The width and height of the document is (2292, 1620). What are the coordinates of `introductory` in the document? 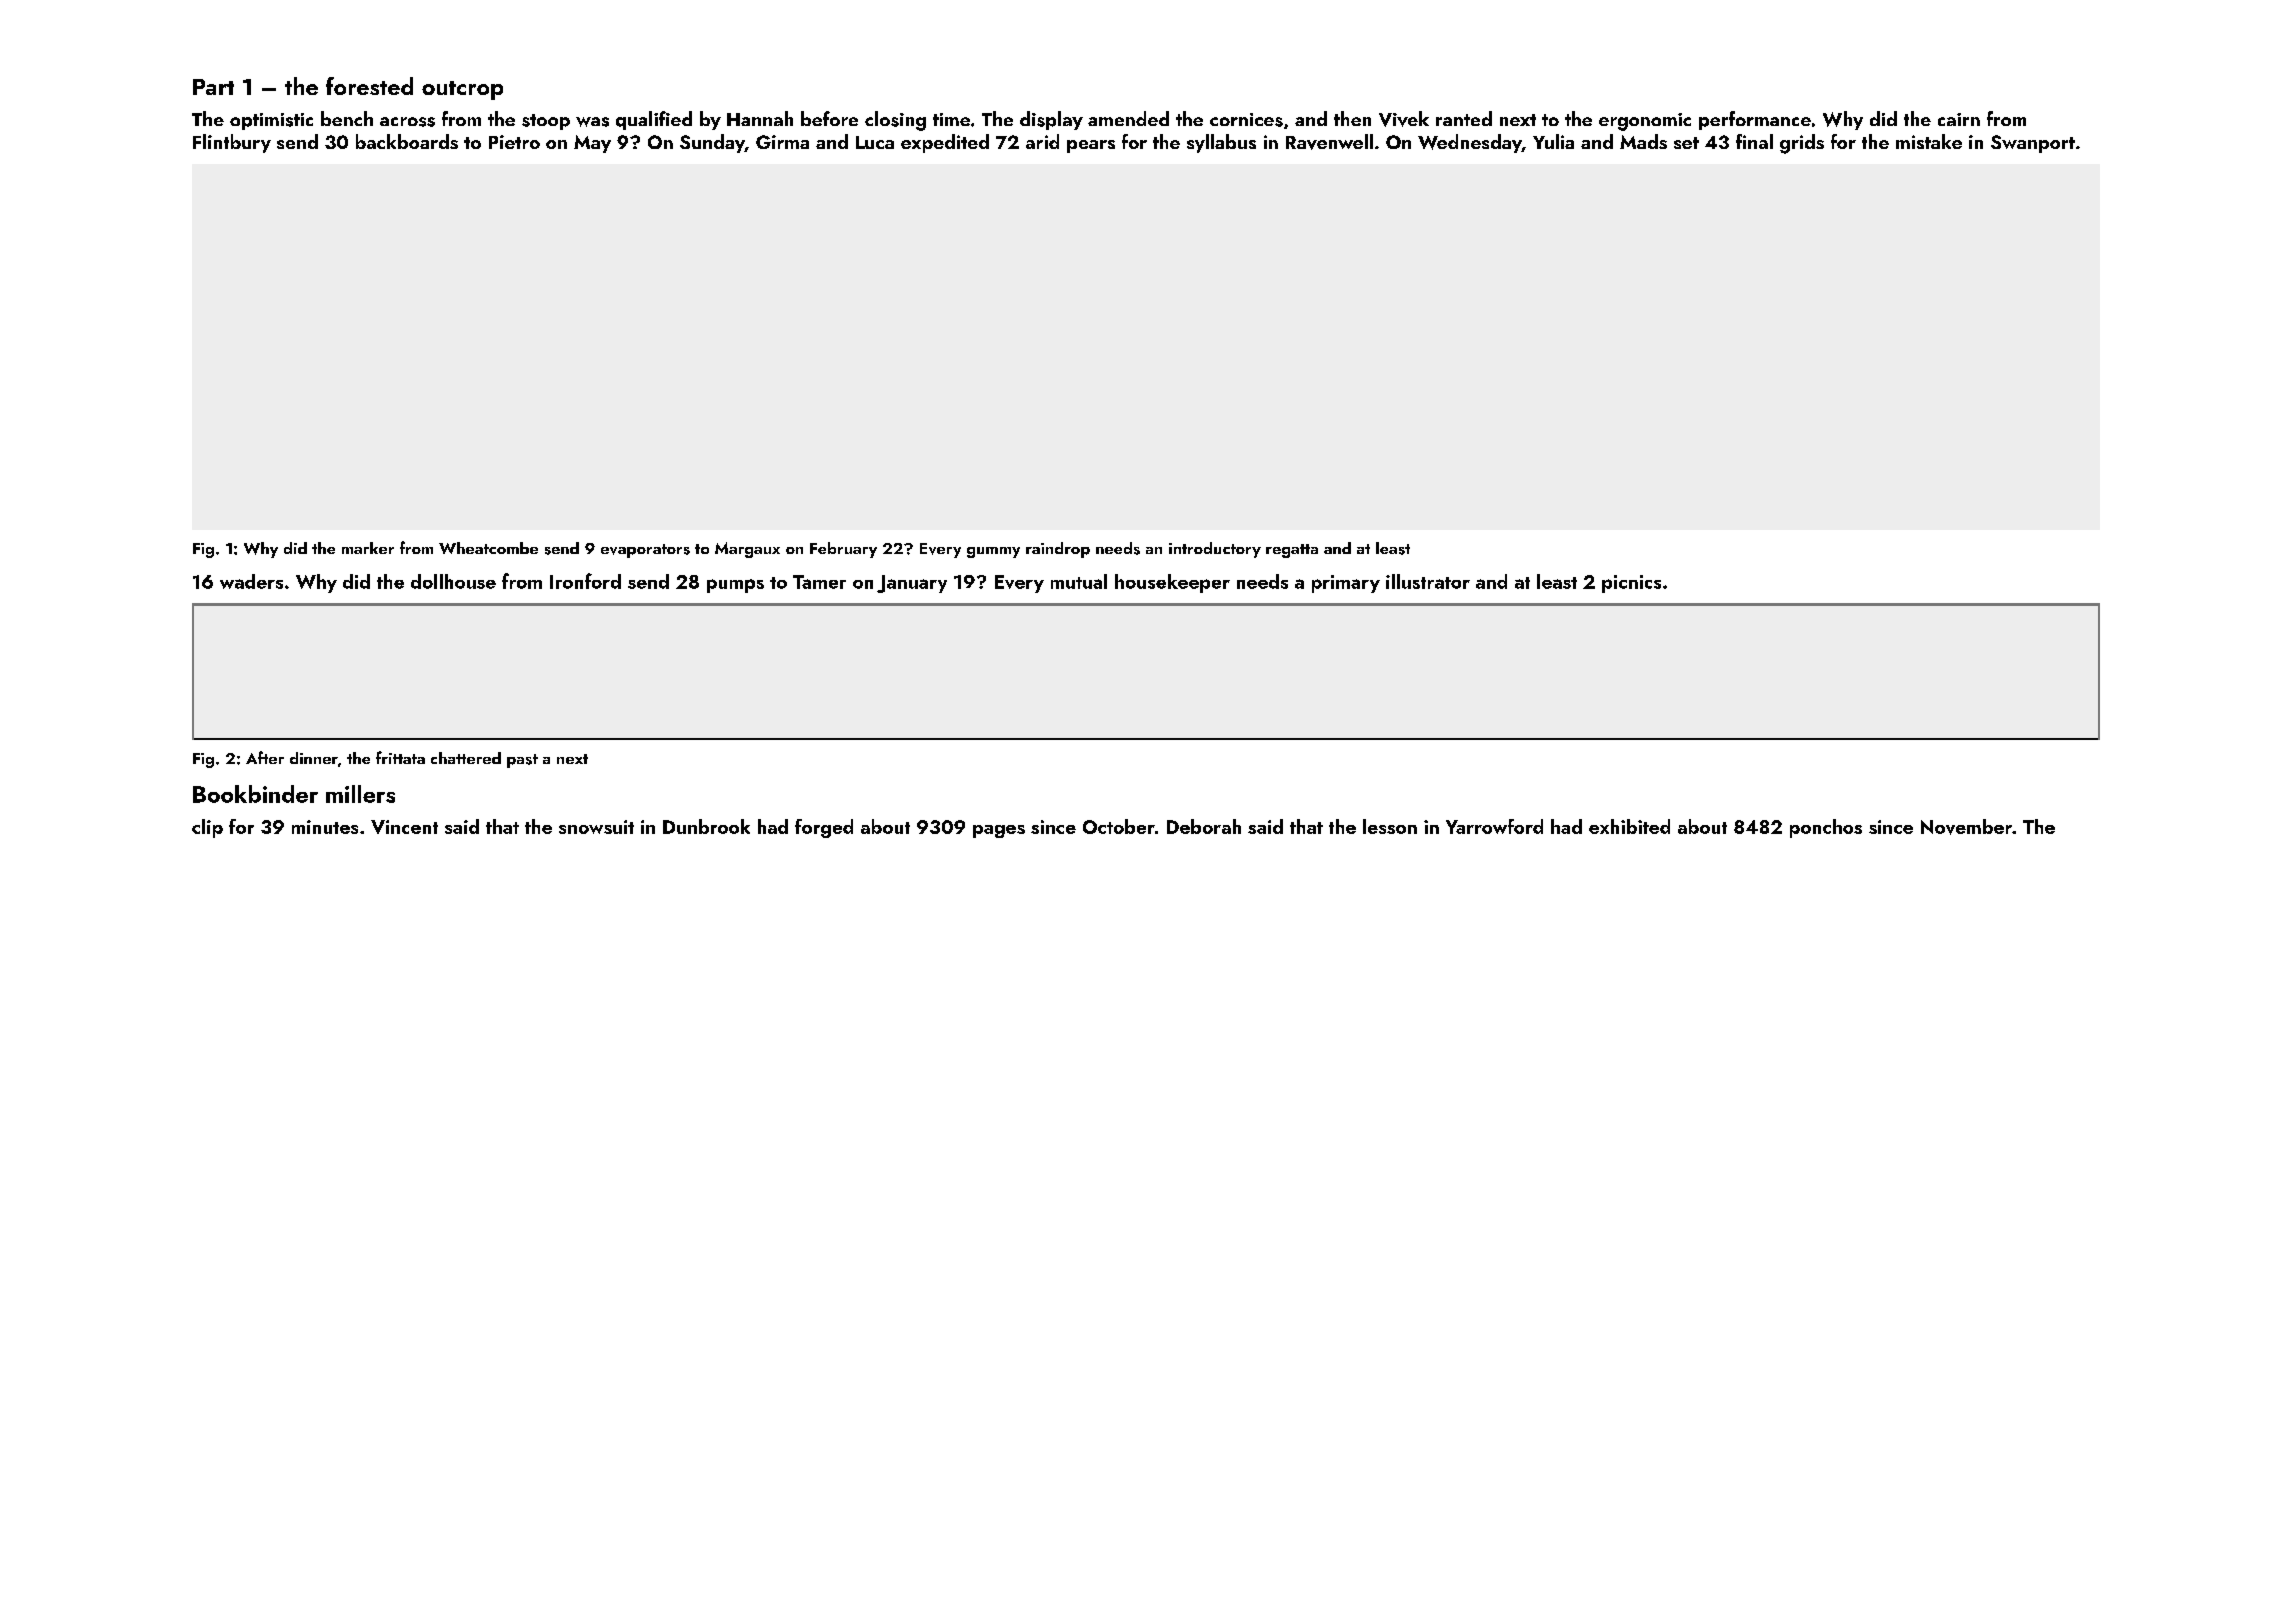 It's located at (1215, 550).
